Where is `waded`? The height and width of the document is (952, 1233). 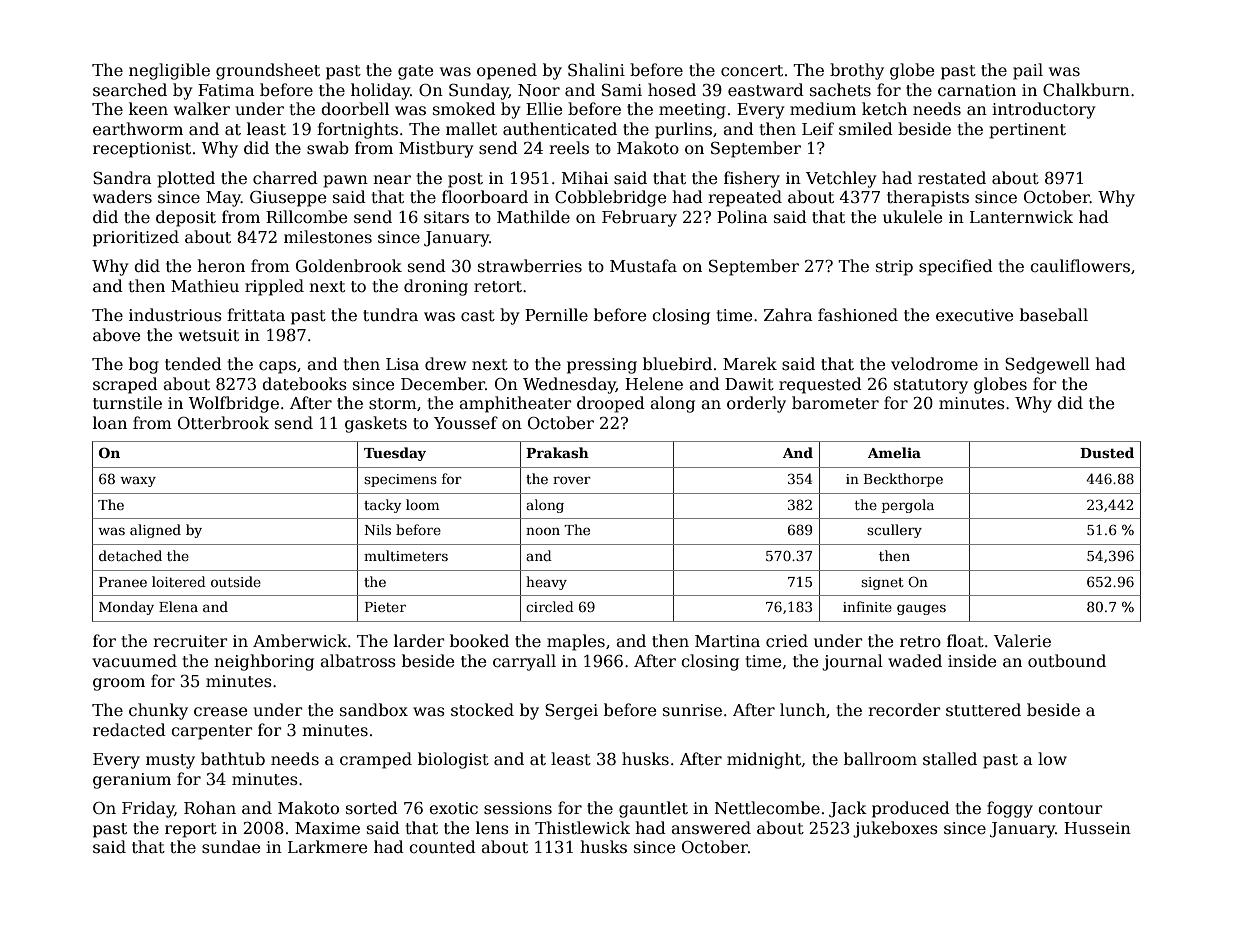
waded is located at coordinates (915, 661).
